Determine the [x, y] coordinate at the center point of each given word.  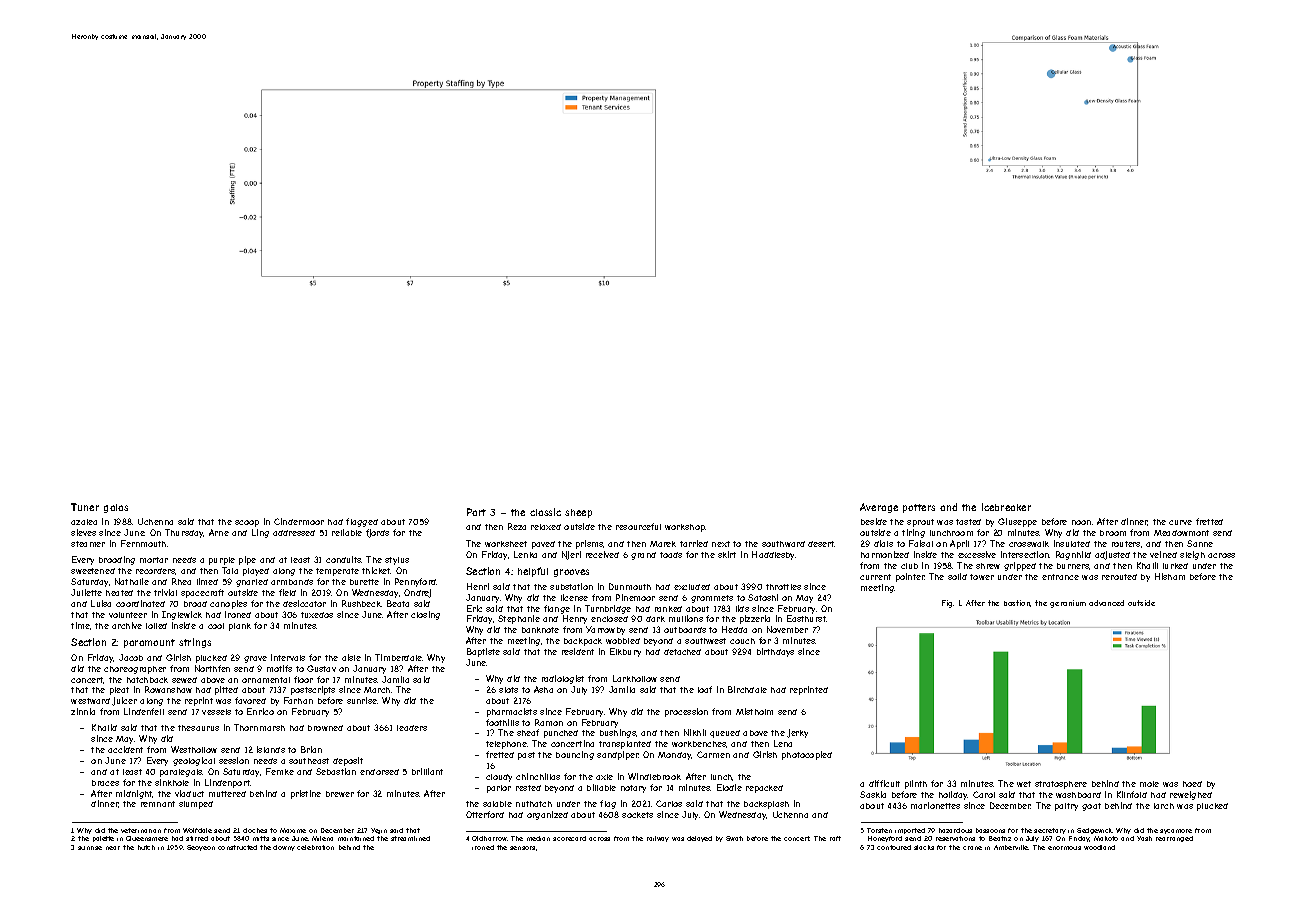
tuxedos [317, 615]
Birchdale [747, 689]
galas [116, 508]
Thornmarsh [259, 727]
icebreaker [1006, 507]
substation [571, 586]
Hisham [1170, 576]
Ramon [549, 722]
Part [476, 512]
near [113, 848]
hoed [1192, 784]
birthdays [775, 652]
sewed [184, 680]
